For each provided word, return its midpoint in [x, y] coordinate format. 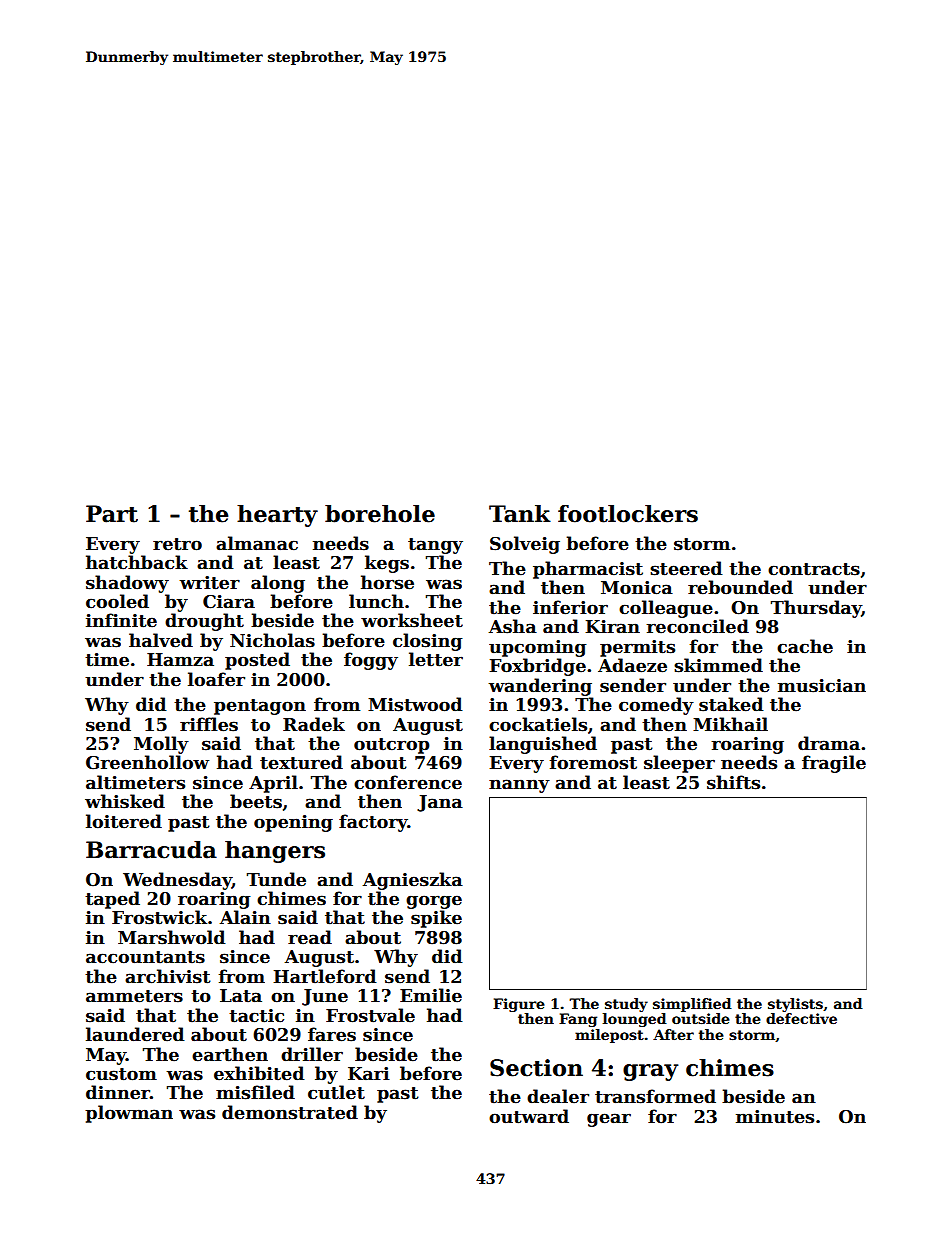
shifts [733, 782]
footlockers [628, 514]
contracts [814, 569]
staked [731, 704]
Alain [245, 917]
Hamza [180, 660]
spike [436, 919]
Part [112, 514]
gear [609, 1120]
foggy [371, 661]
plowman [129, 1114]
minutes [775, 1117]
